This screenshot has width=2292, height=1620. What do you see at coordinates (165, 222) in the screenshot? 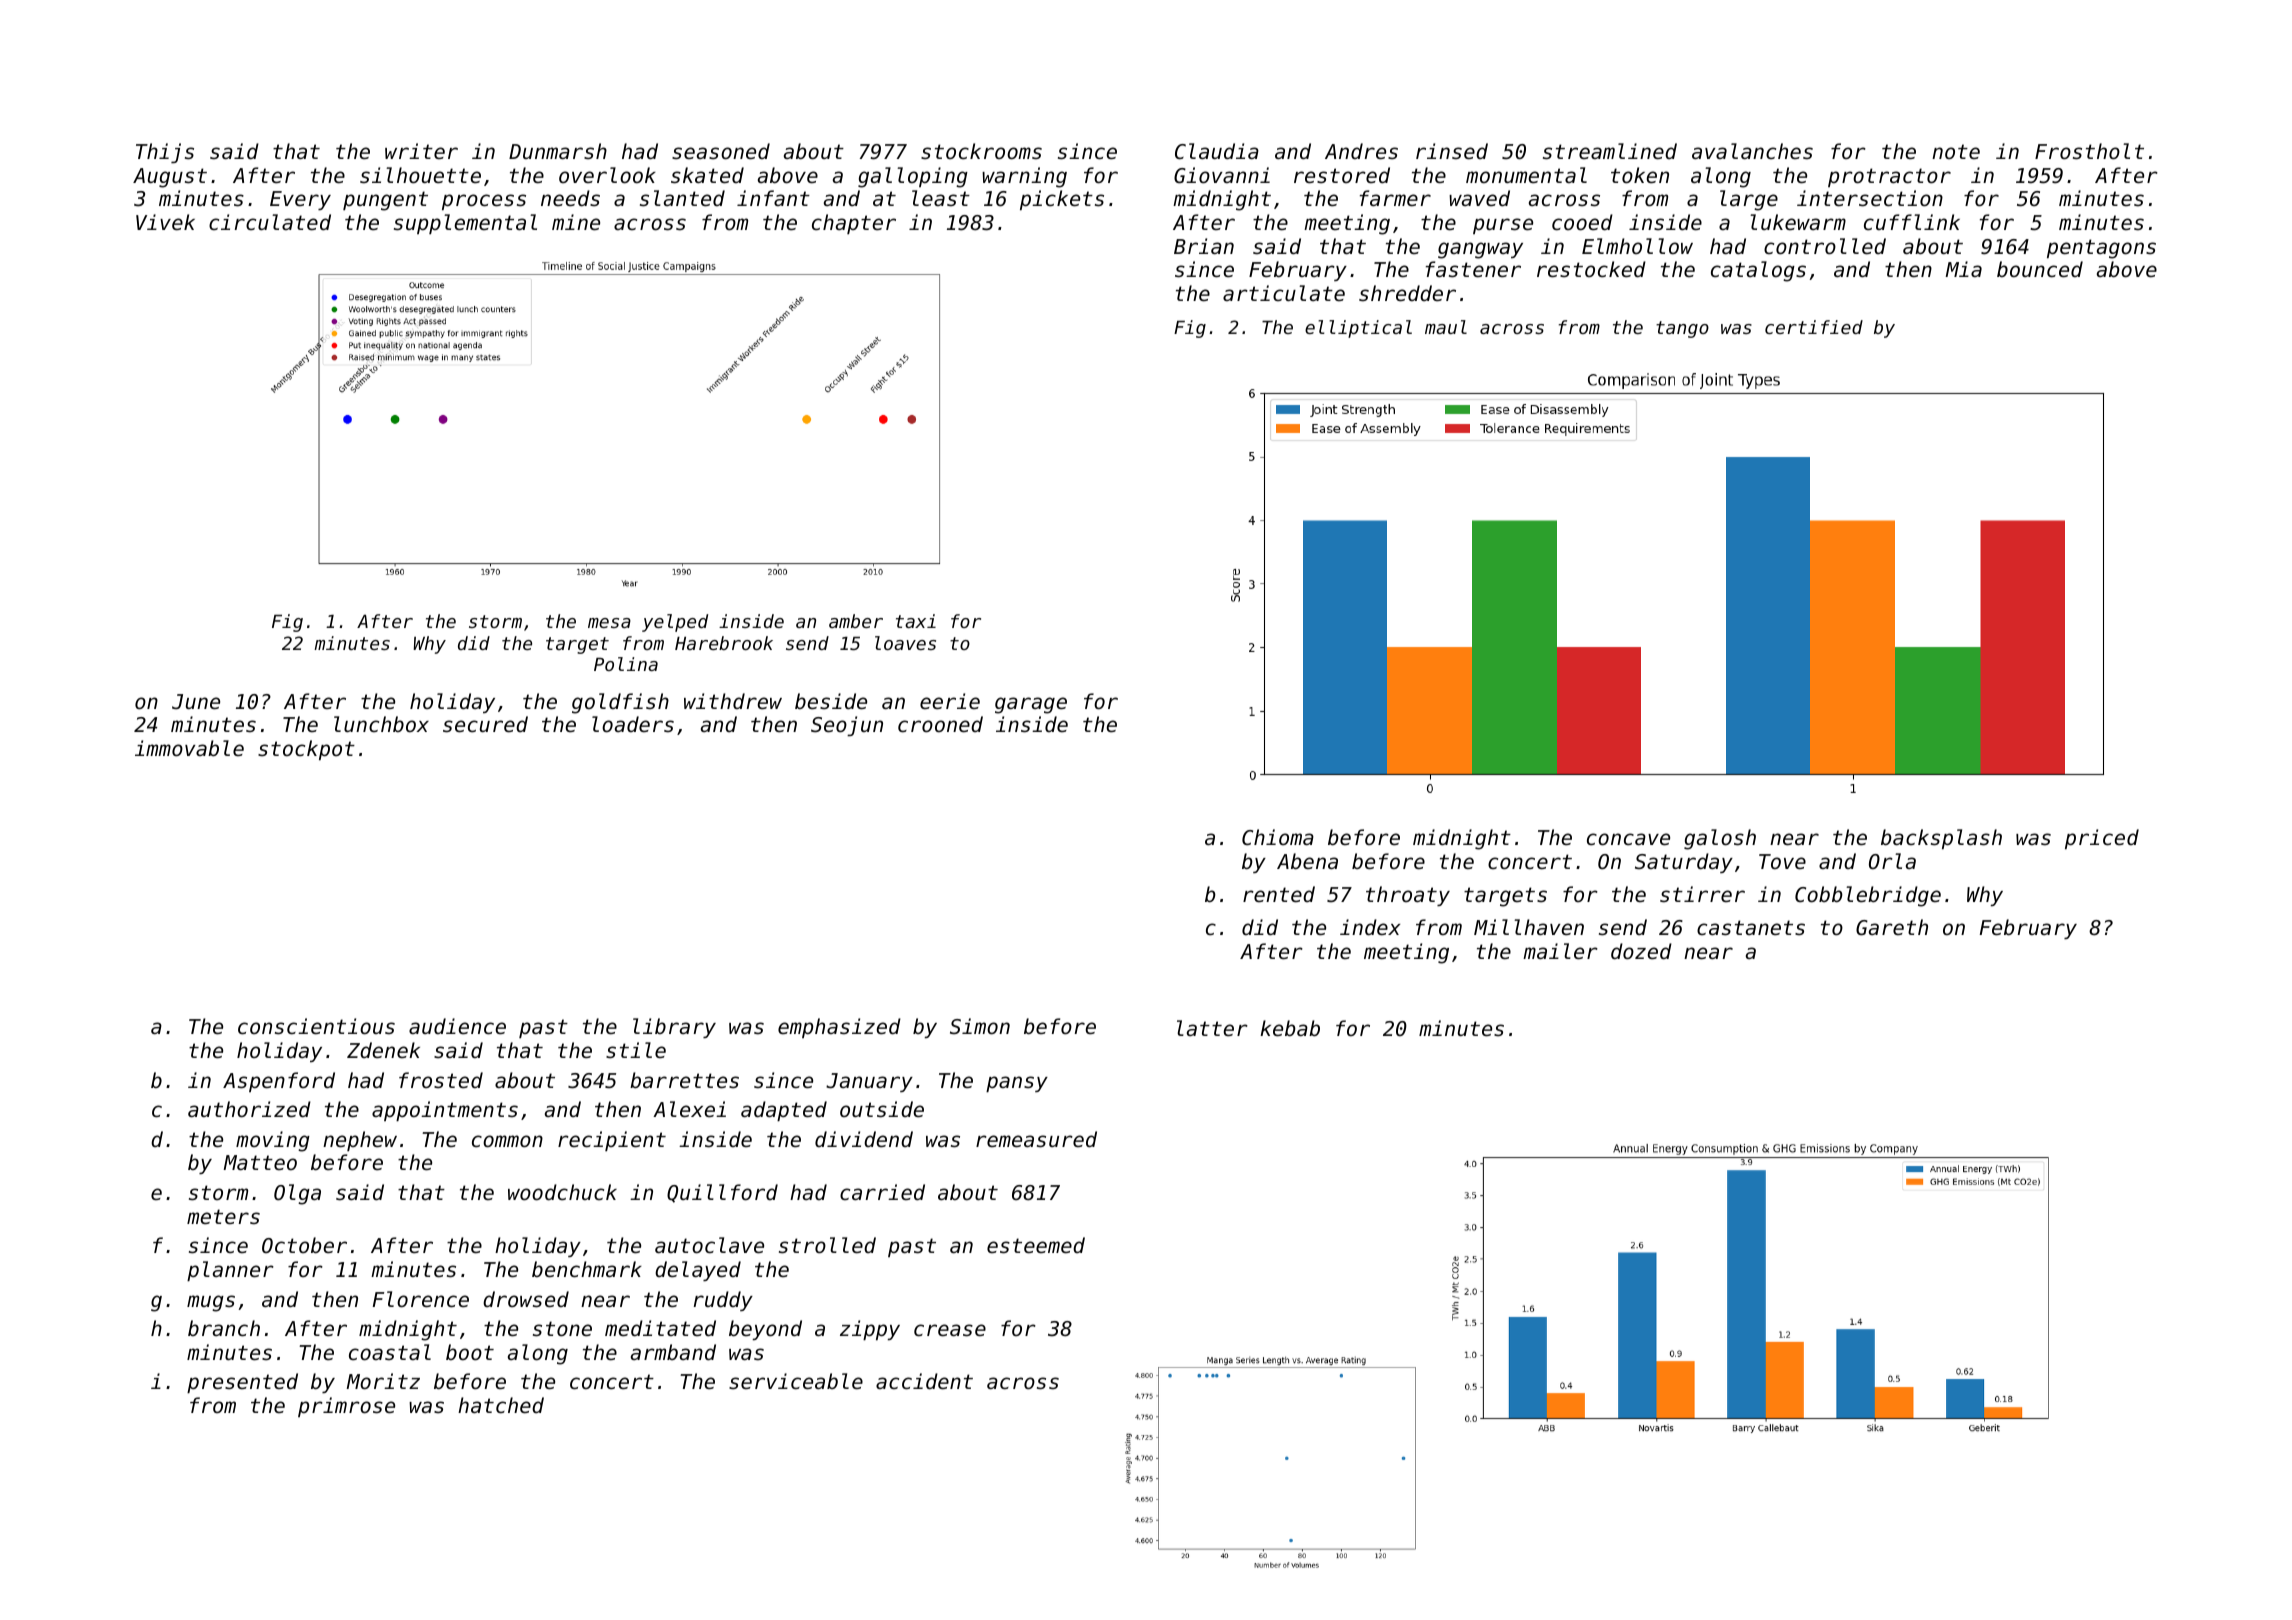
I see `Vivek` at bounding box center [165, 222].
